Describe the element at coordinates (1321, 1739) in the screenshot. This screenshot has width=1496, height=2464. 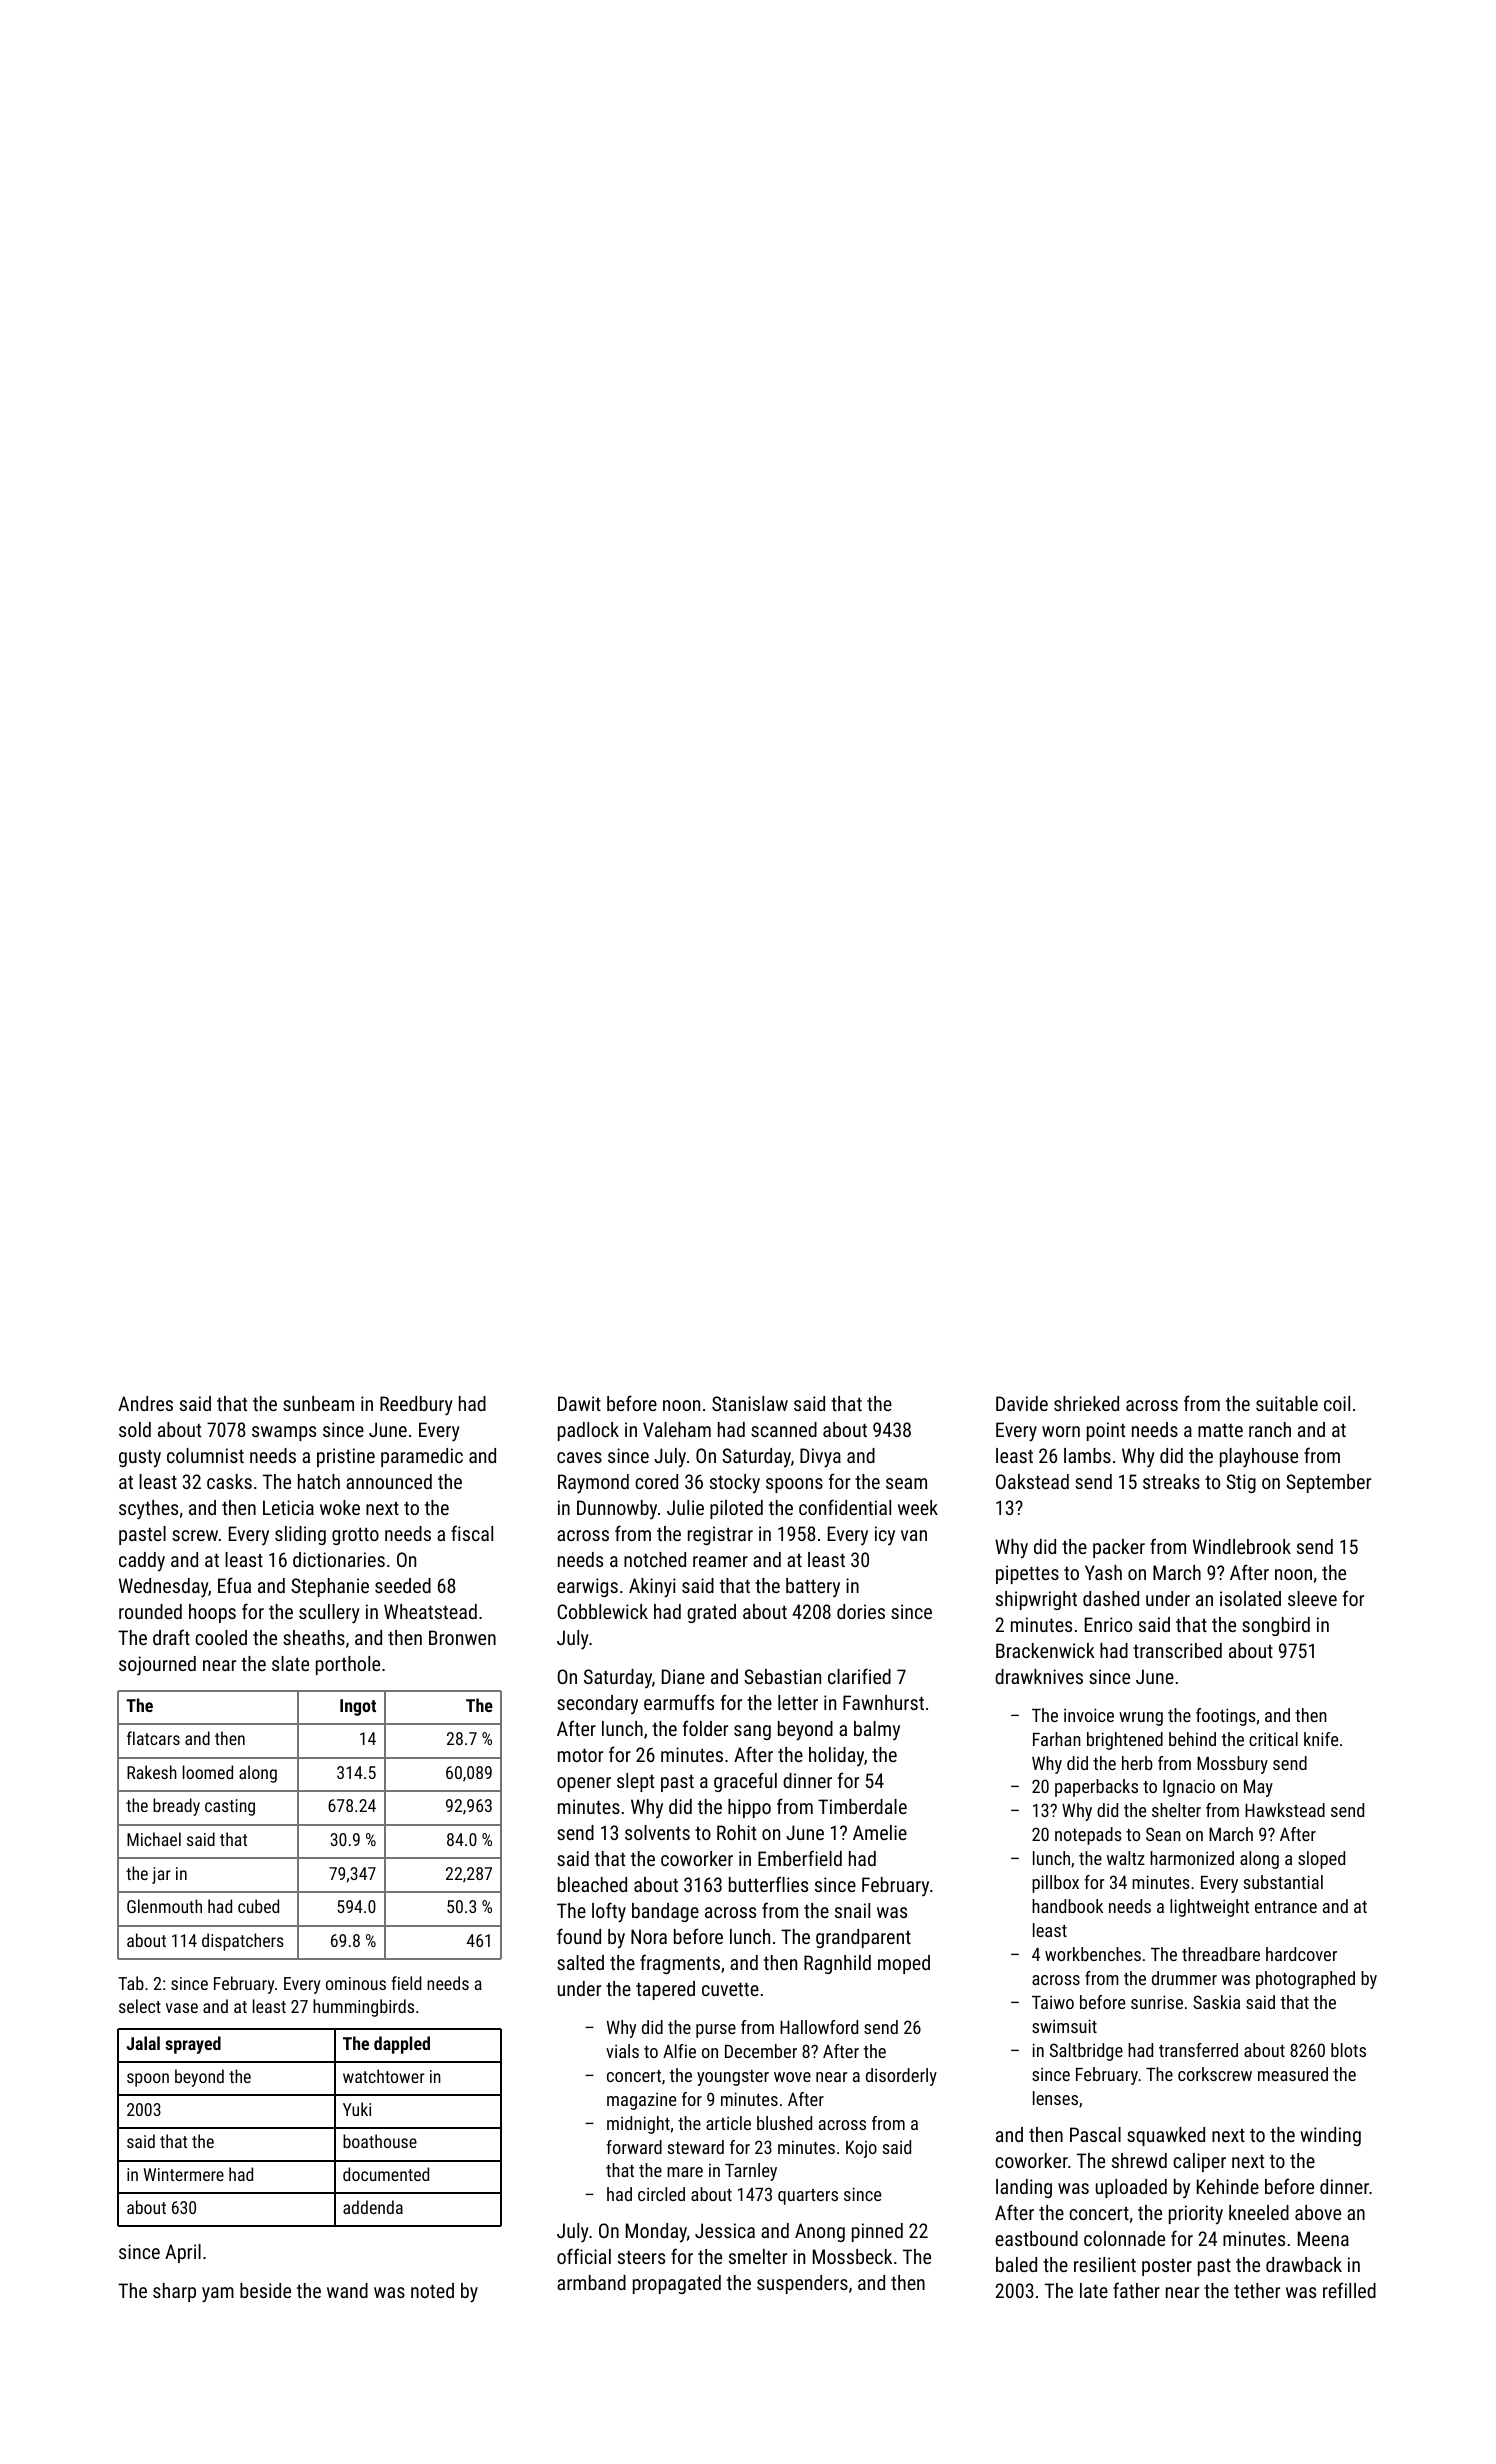
I see `knife` at that location.
